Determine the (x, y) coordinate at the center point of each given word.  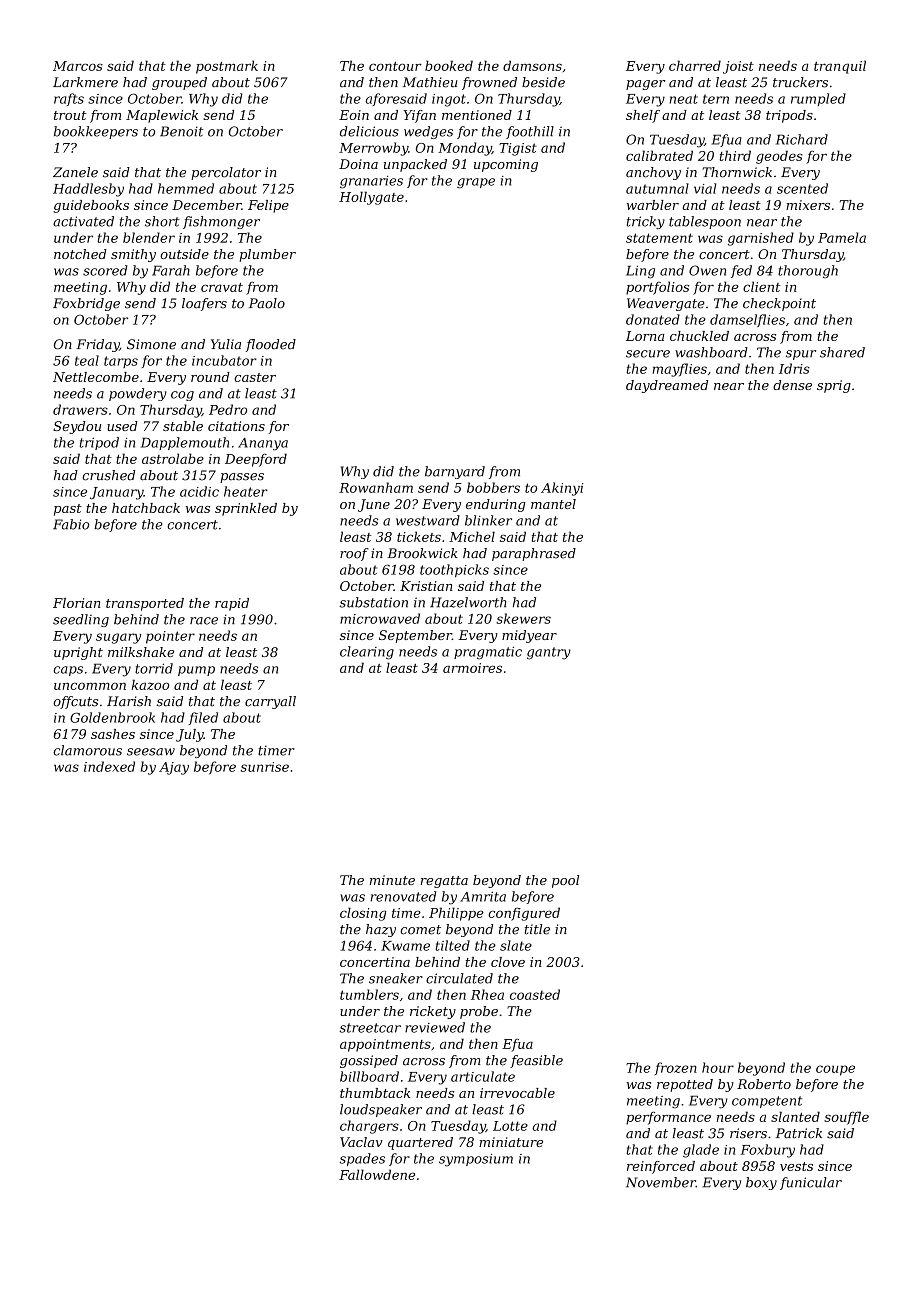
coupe (835, 1070)
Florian (77, 603)
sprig (834, 386)
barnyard (455, 472)
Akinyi (562, 489)
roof (354, 554)
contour (395, 66)
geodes (779, 157)
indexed (109, 766)
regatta (444, 882)
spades (362, 1159)
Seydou (77, 427)
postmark (227, 67)
